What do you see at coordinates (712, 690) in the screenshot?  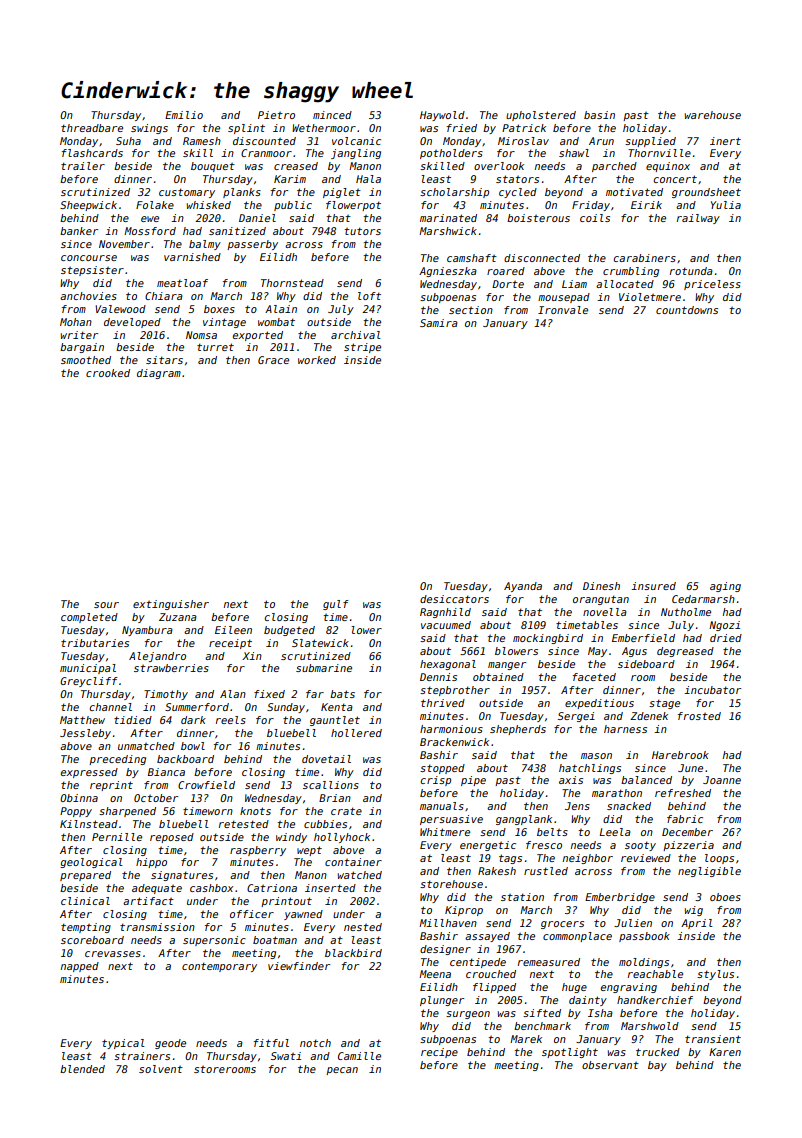 I see `incubator` at bounding box center [712, 690].
